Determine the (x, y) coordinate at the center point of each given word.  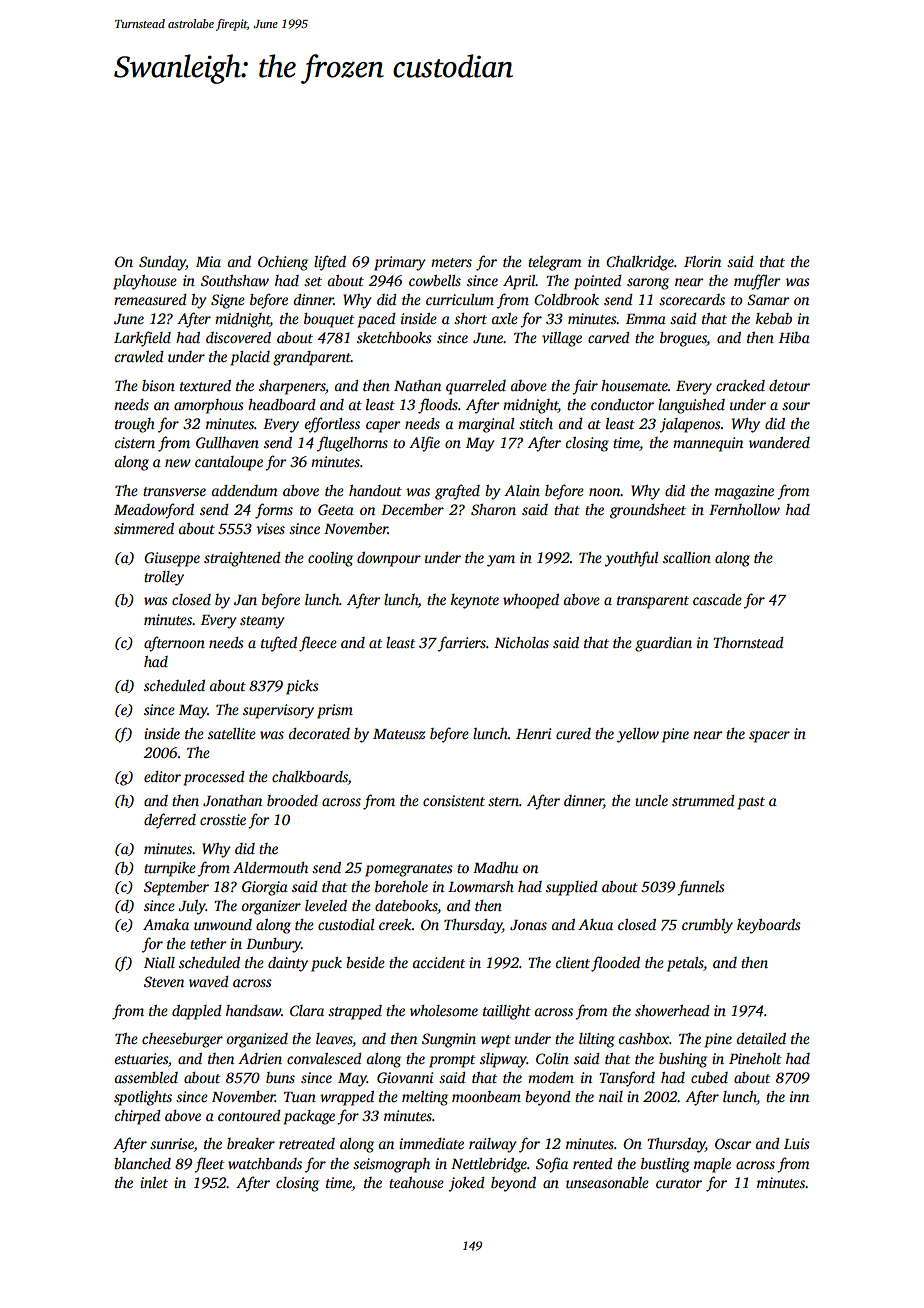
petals (685, 964)
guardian (663, 644)
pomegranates (409, 870)
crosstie (223, 819)
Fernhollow (744, 509)
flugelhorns (352, 444)
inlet (154, 1182)
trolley (164, 578)
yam (501, 561)
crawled (139, 356)
